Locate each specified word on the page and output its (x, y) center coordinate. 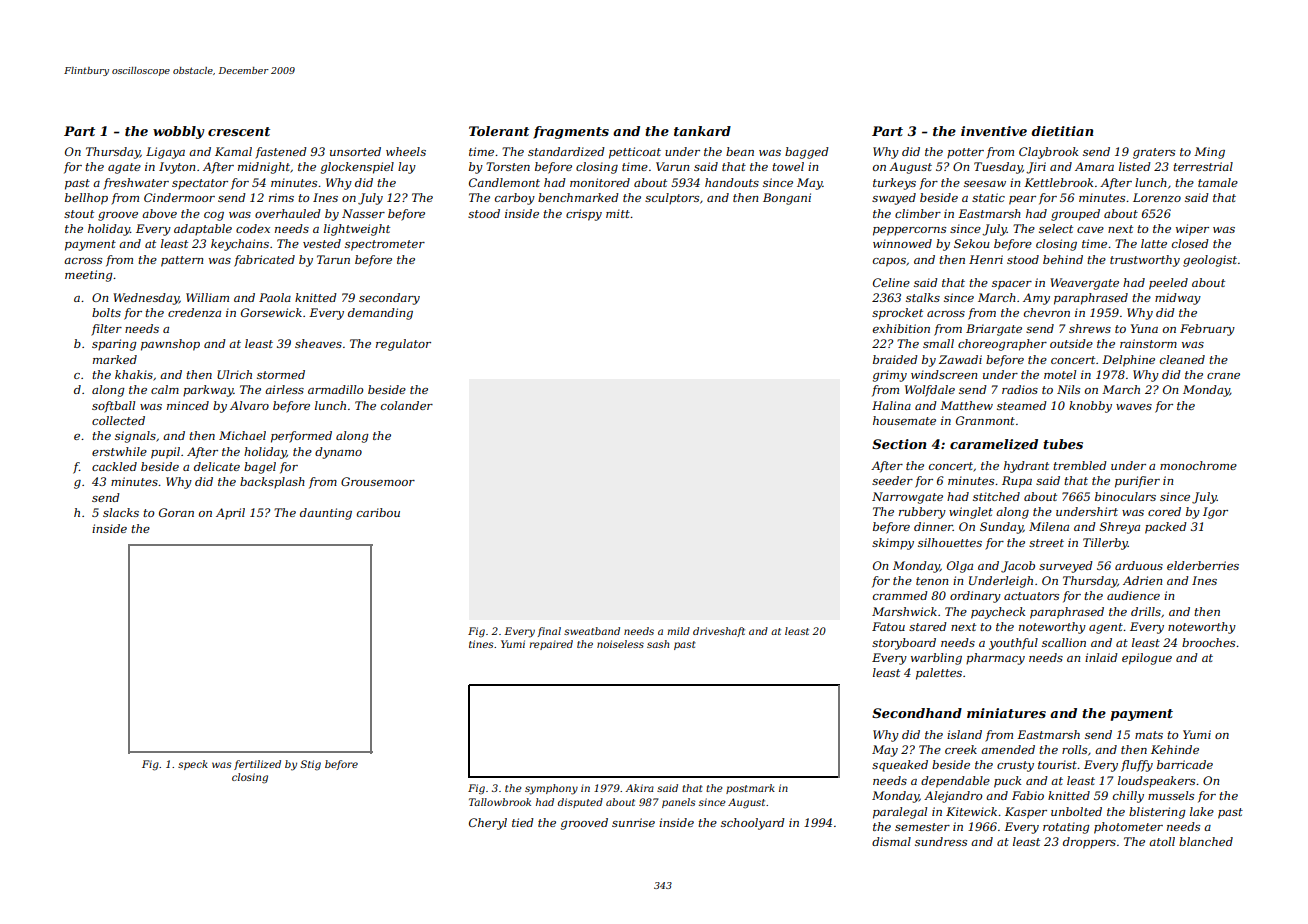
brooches (1208, 642)
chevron (1047, 312)
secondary (389, 299)
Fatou (888, 626)
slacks (121, 512)
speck (193, 765)
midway (1178, 299)
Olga (960, 567)
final (549, 632)
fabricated (264, 261)
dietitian (1062, 131)
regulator (403, 345)
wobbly (178, 132)
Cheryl (488, 824)
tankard (702, 131)
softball (113, 407)
